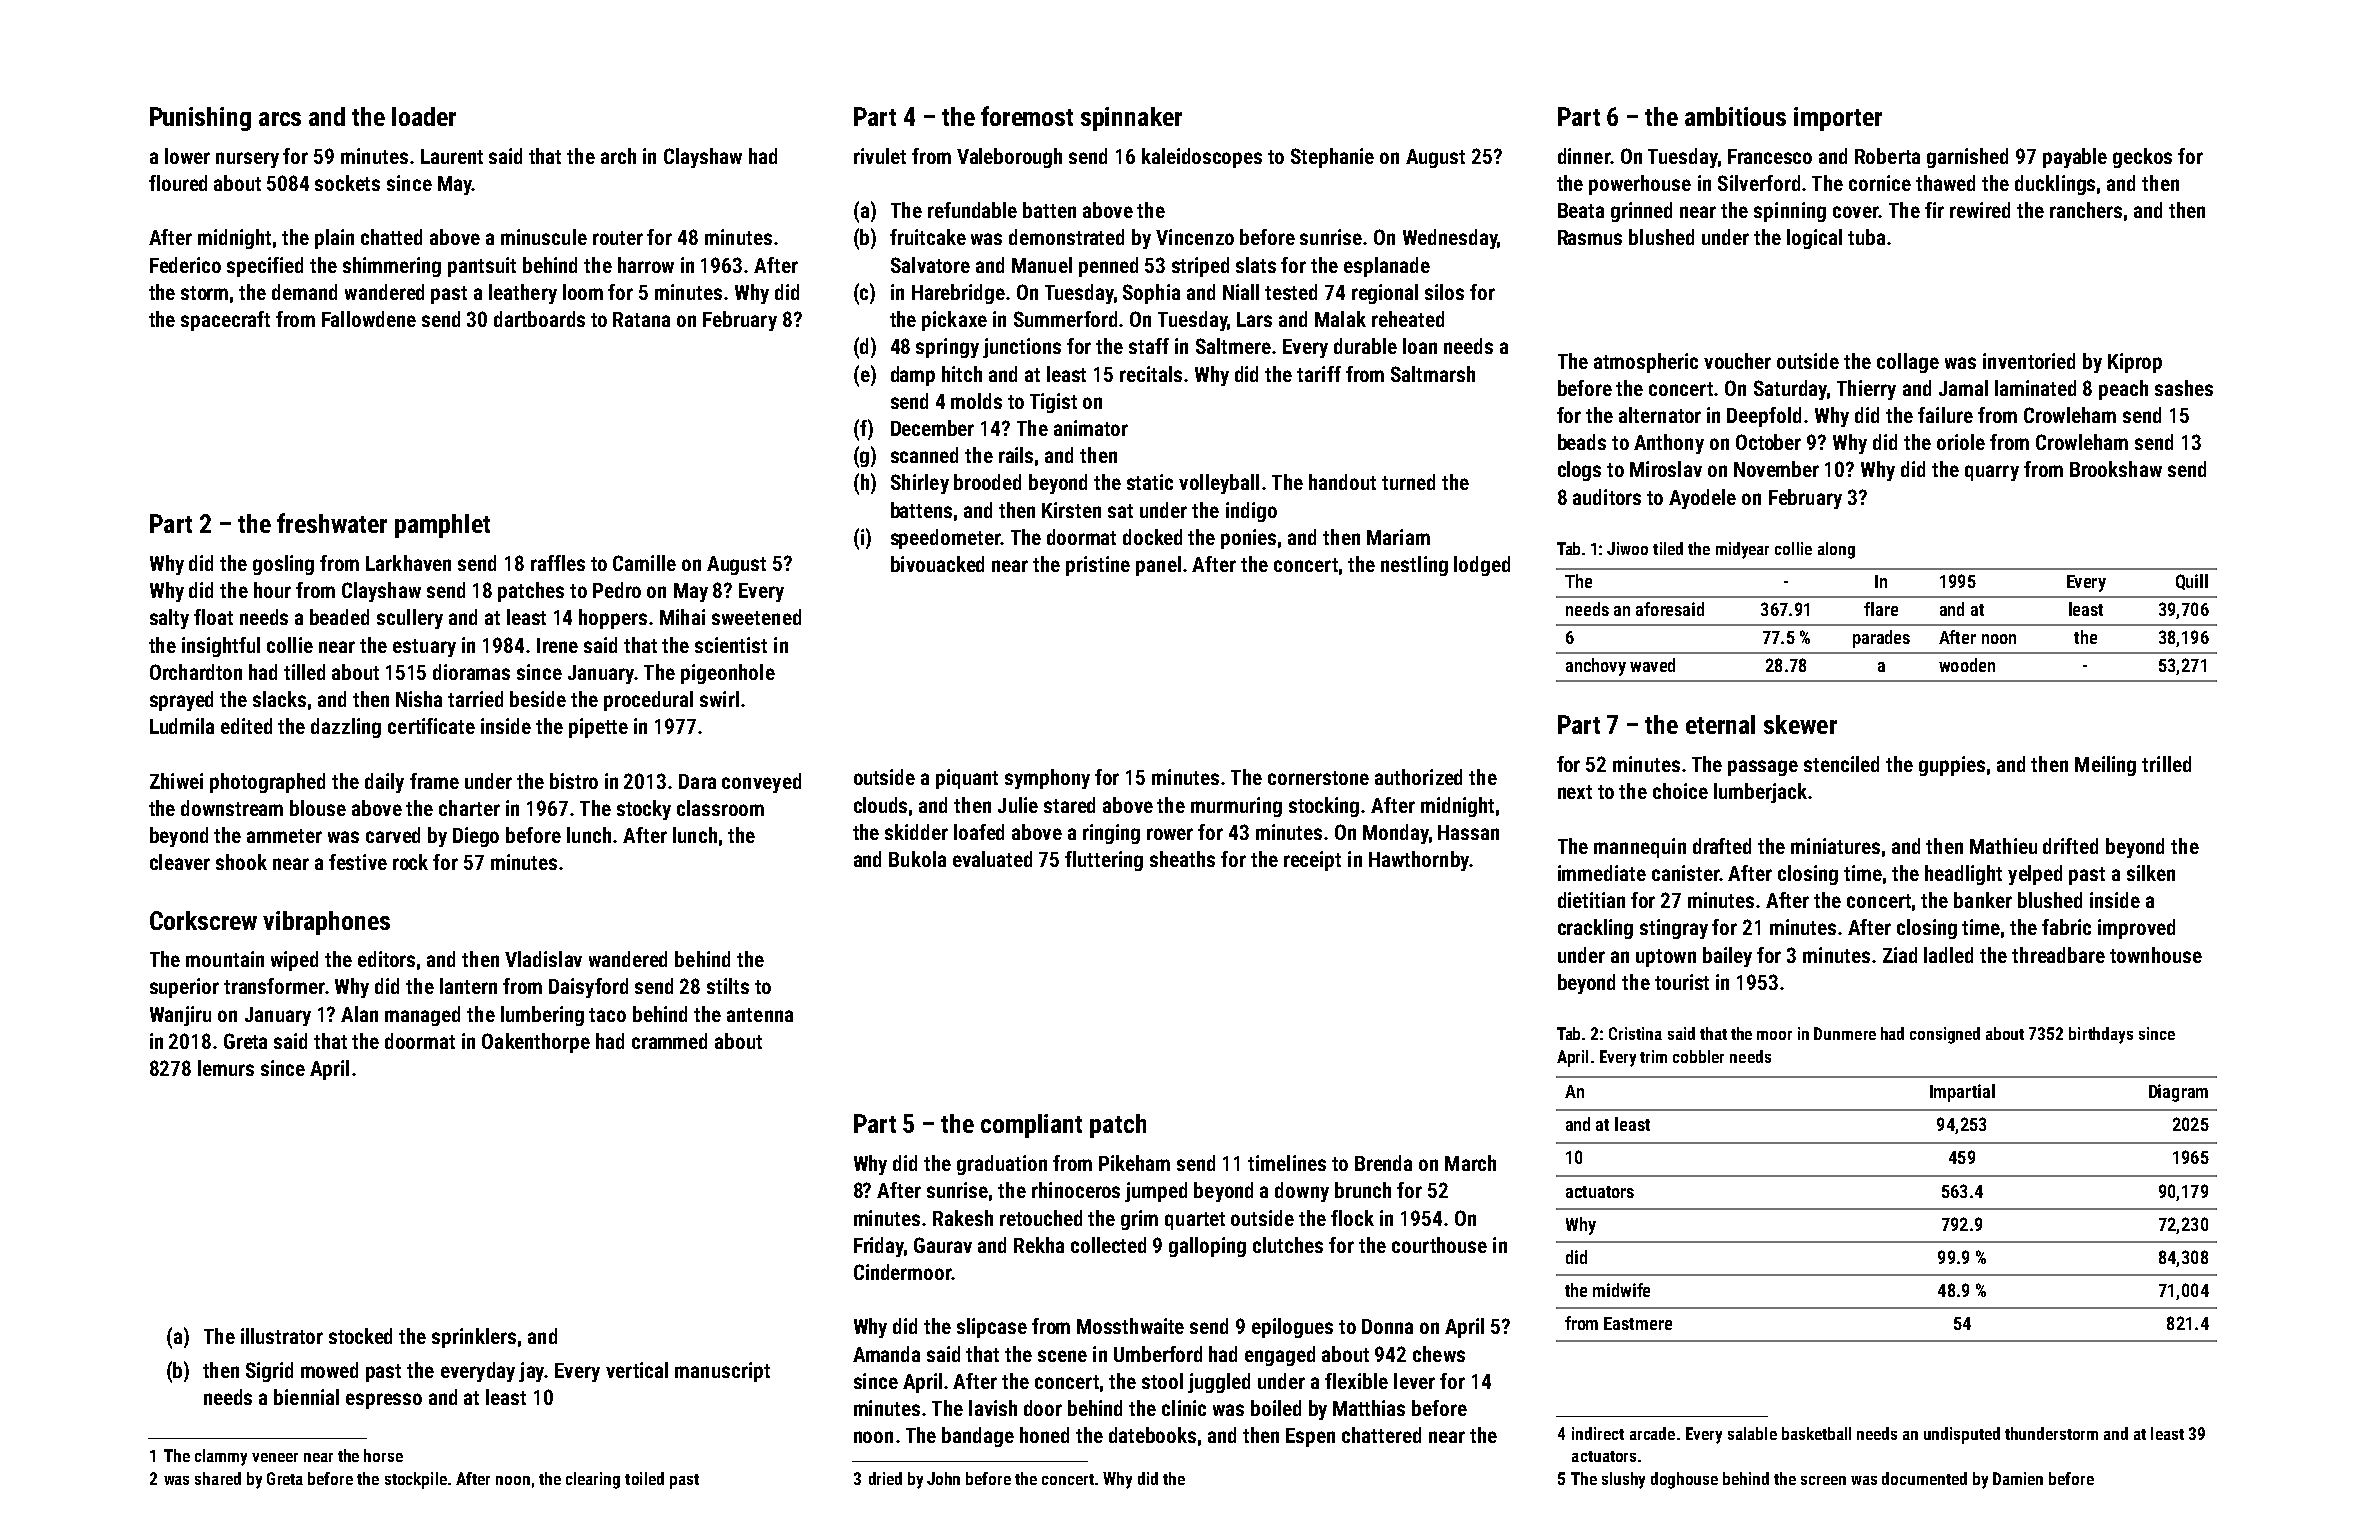 The height and width of the page is (1531, 2366). What do you see at coordinates (2178, 1093) in the page?
I see `Diagram` at bounding box center [2178, 1093].
